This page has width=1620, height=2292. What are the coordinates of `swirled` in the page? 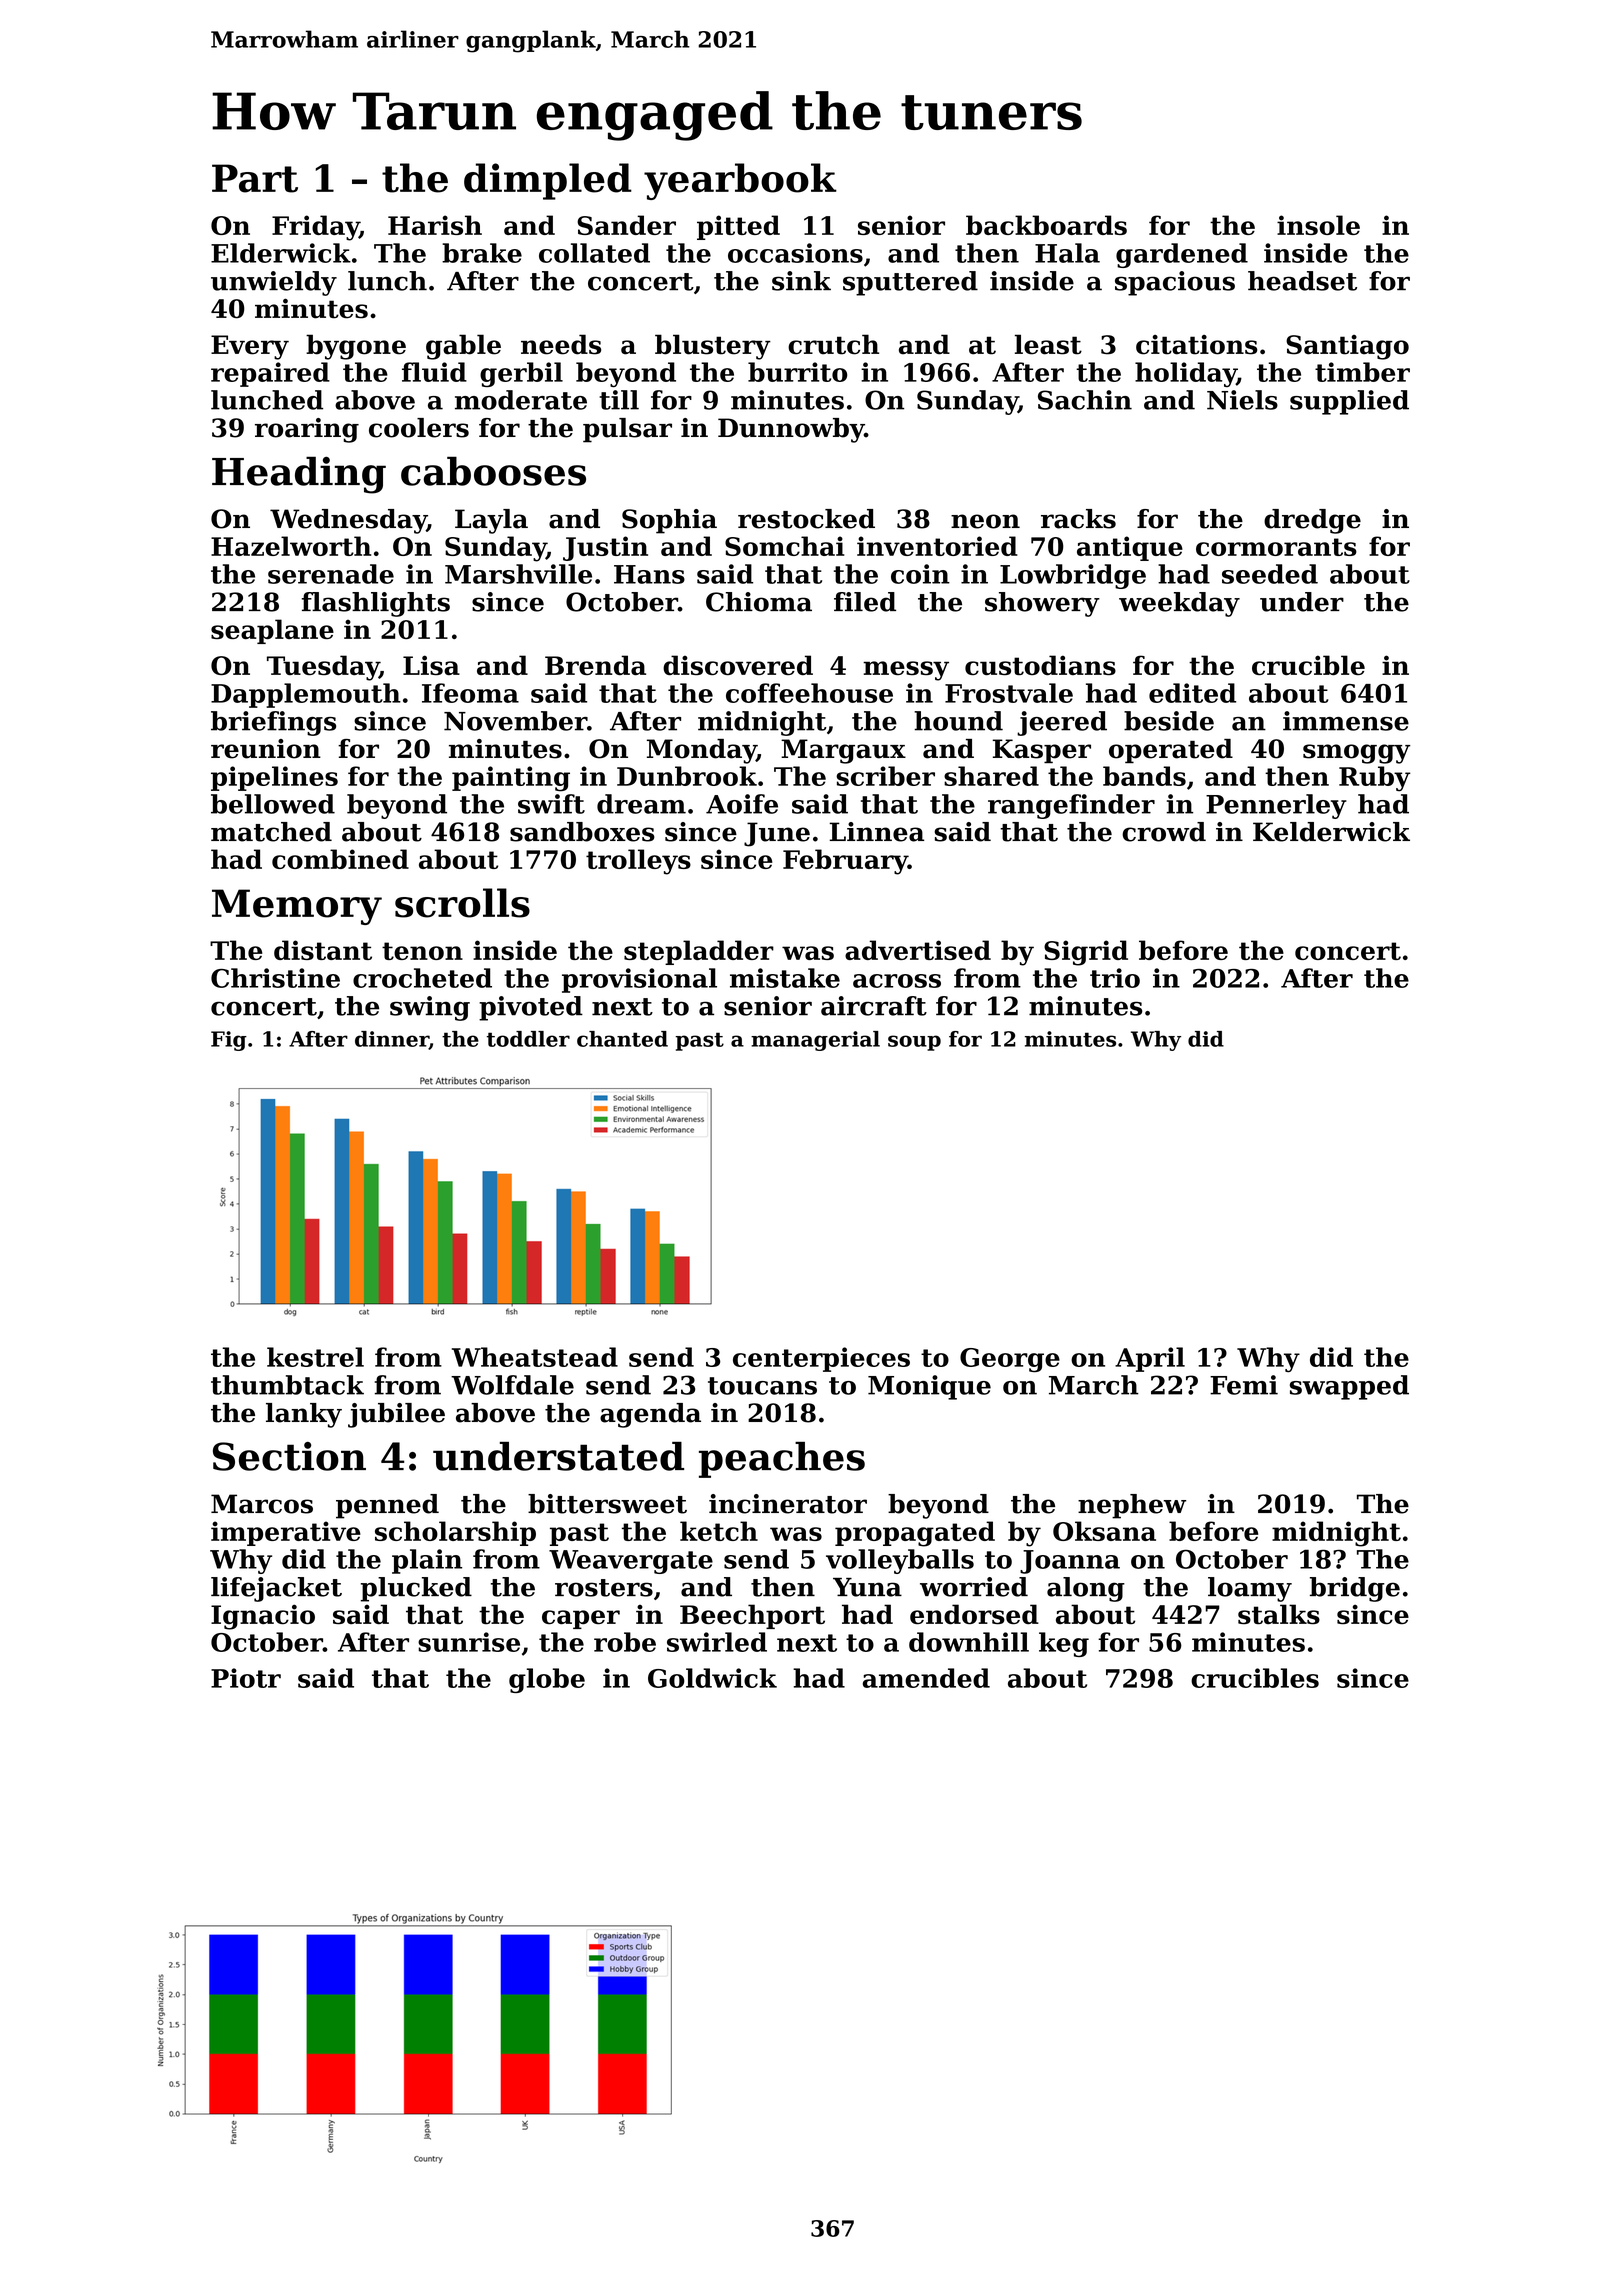 It's located at (717, 1642).
